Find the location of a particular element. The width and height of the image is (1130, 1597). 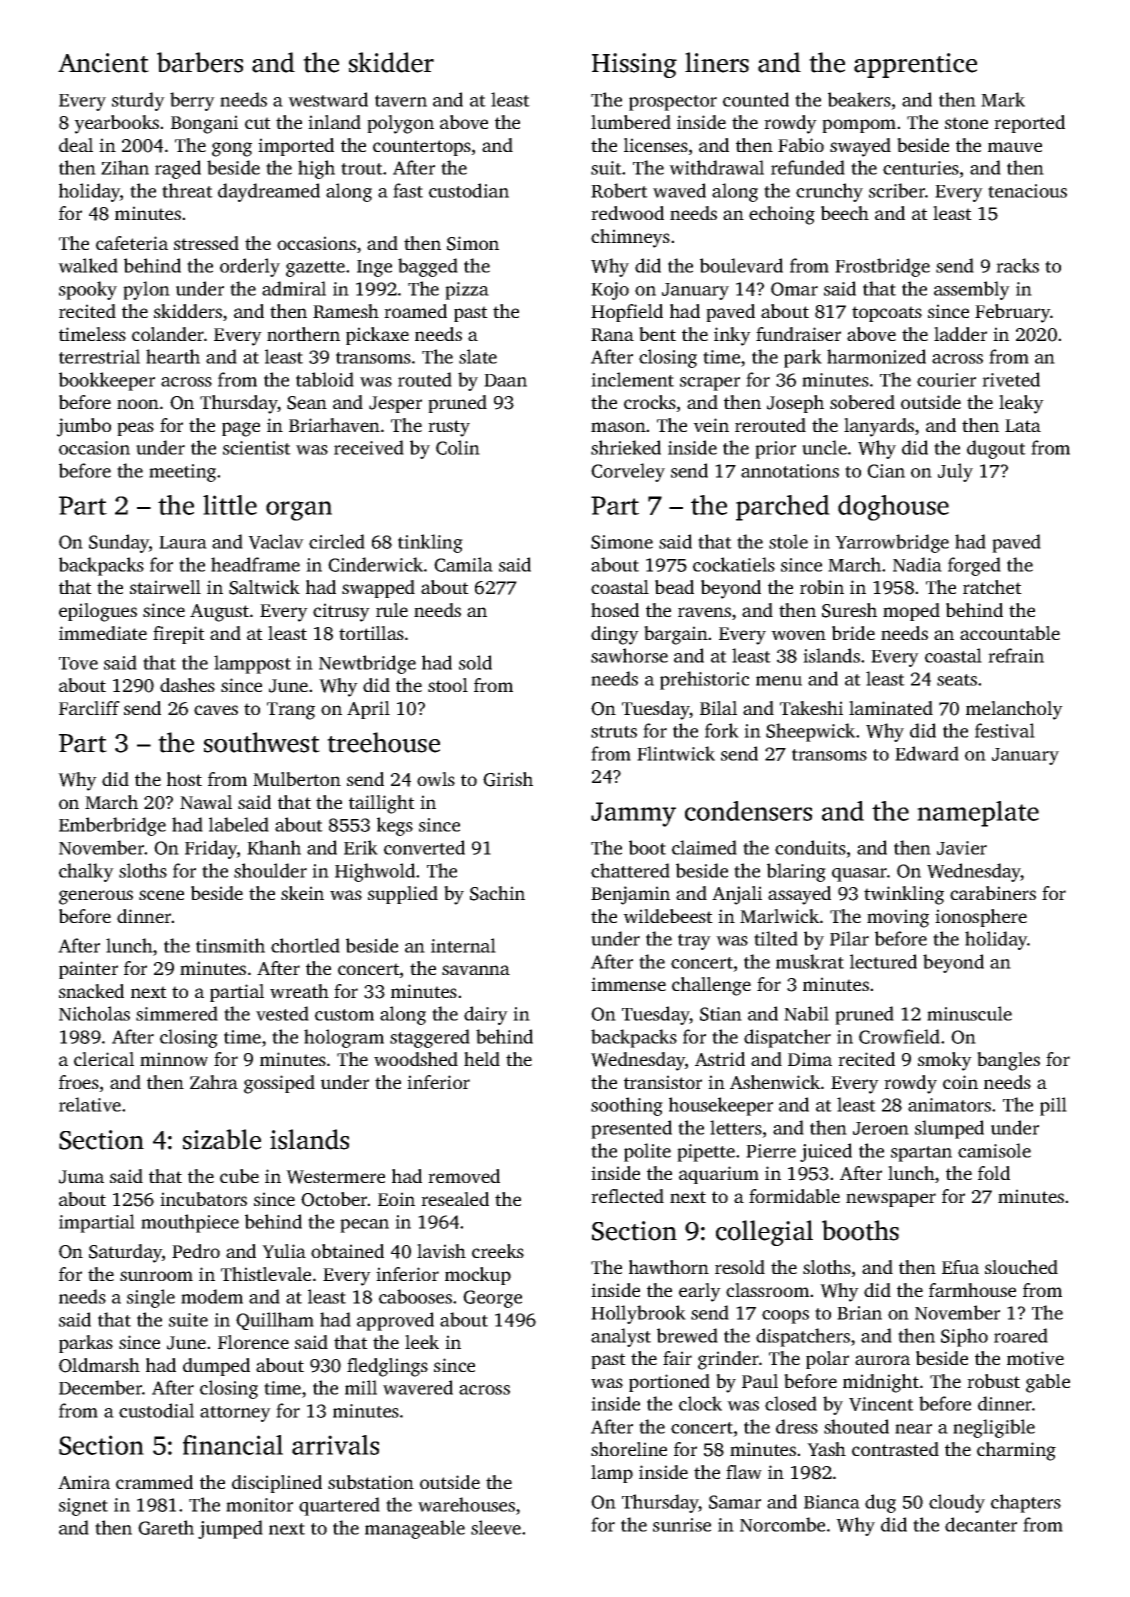

struts is located at coordinates (614, 732).
